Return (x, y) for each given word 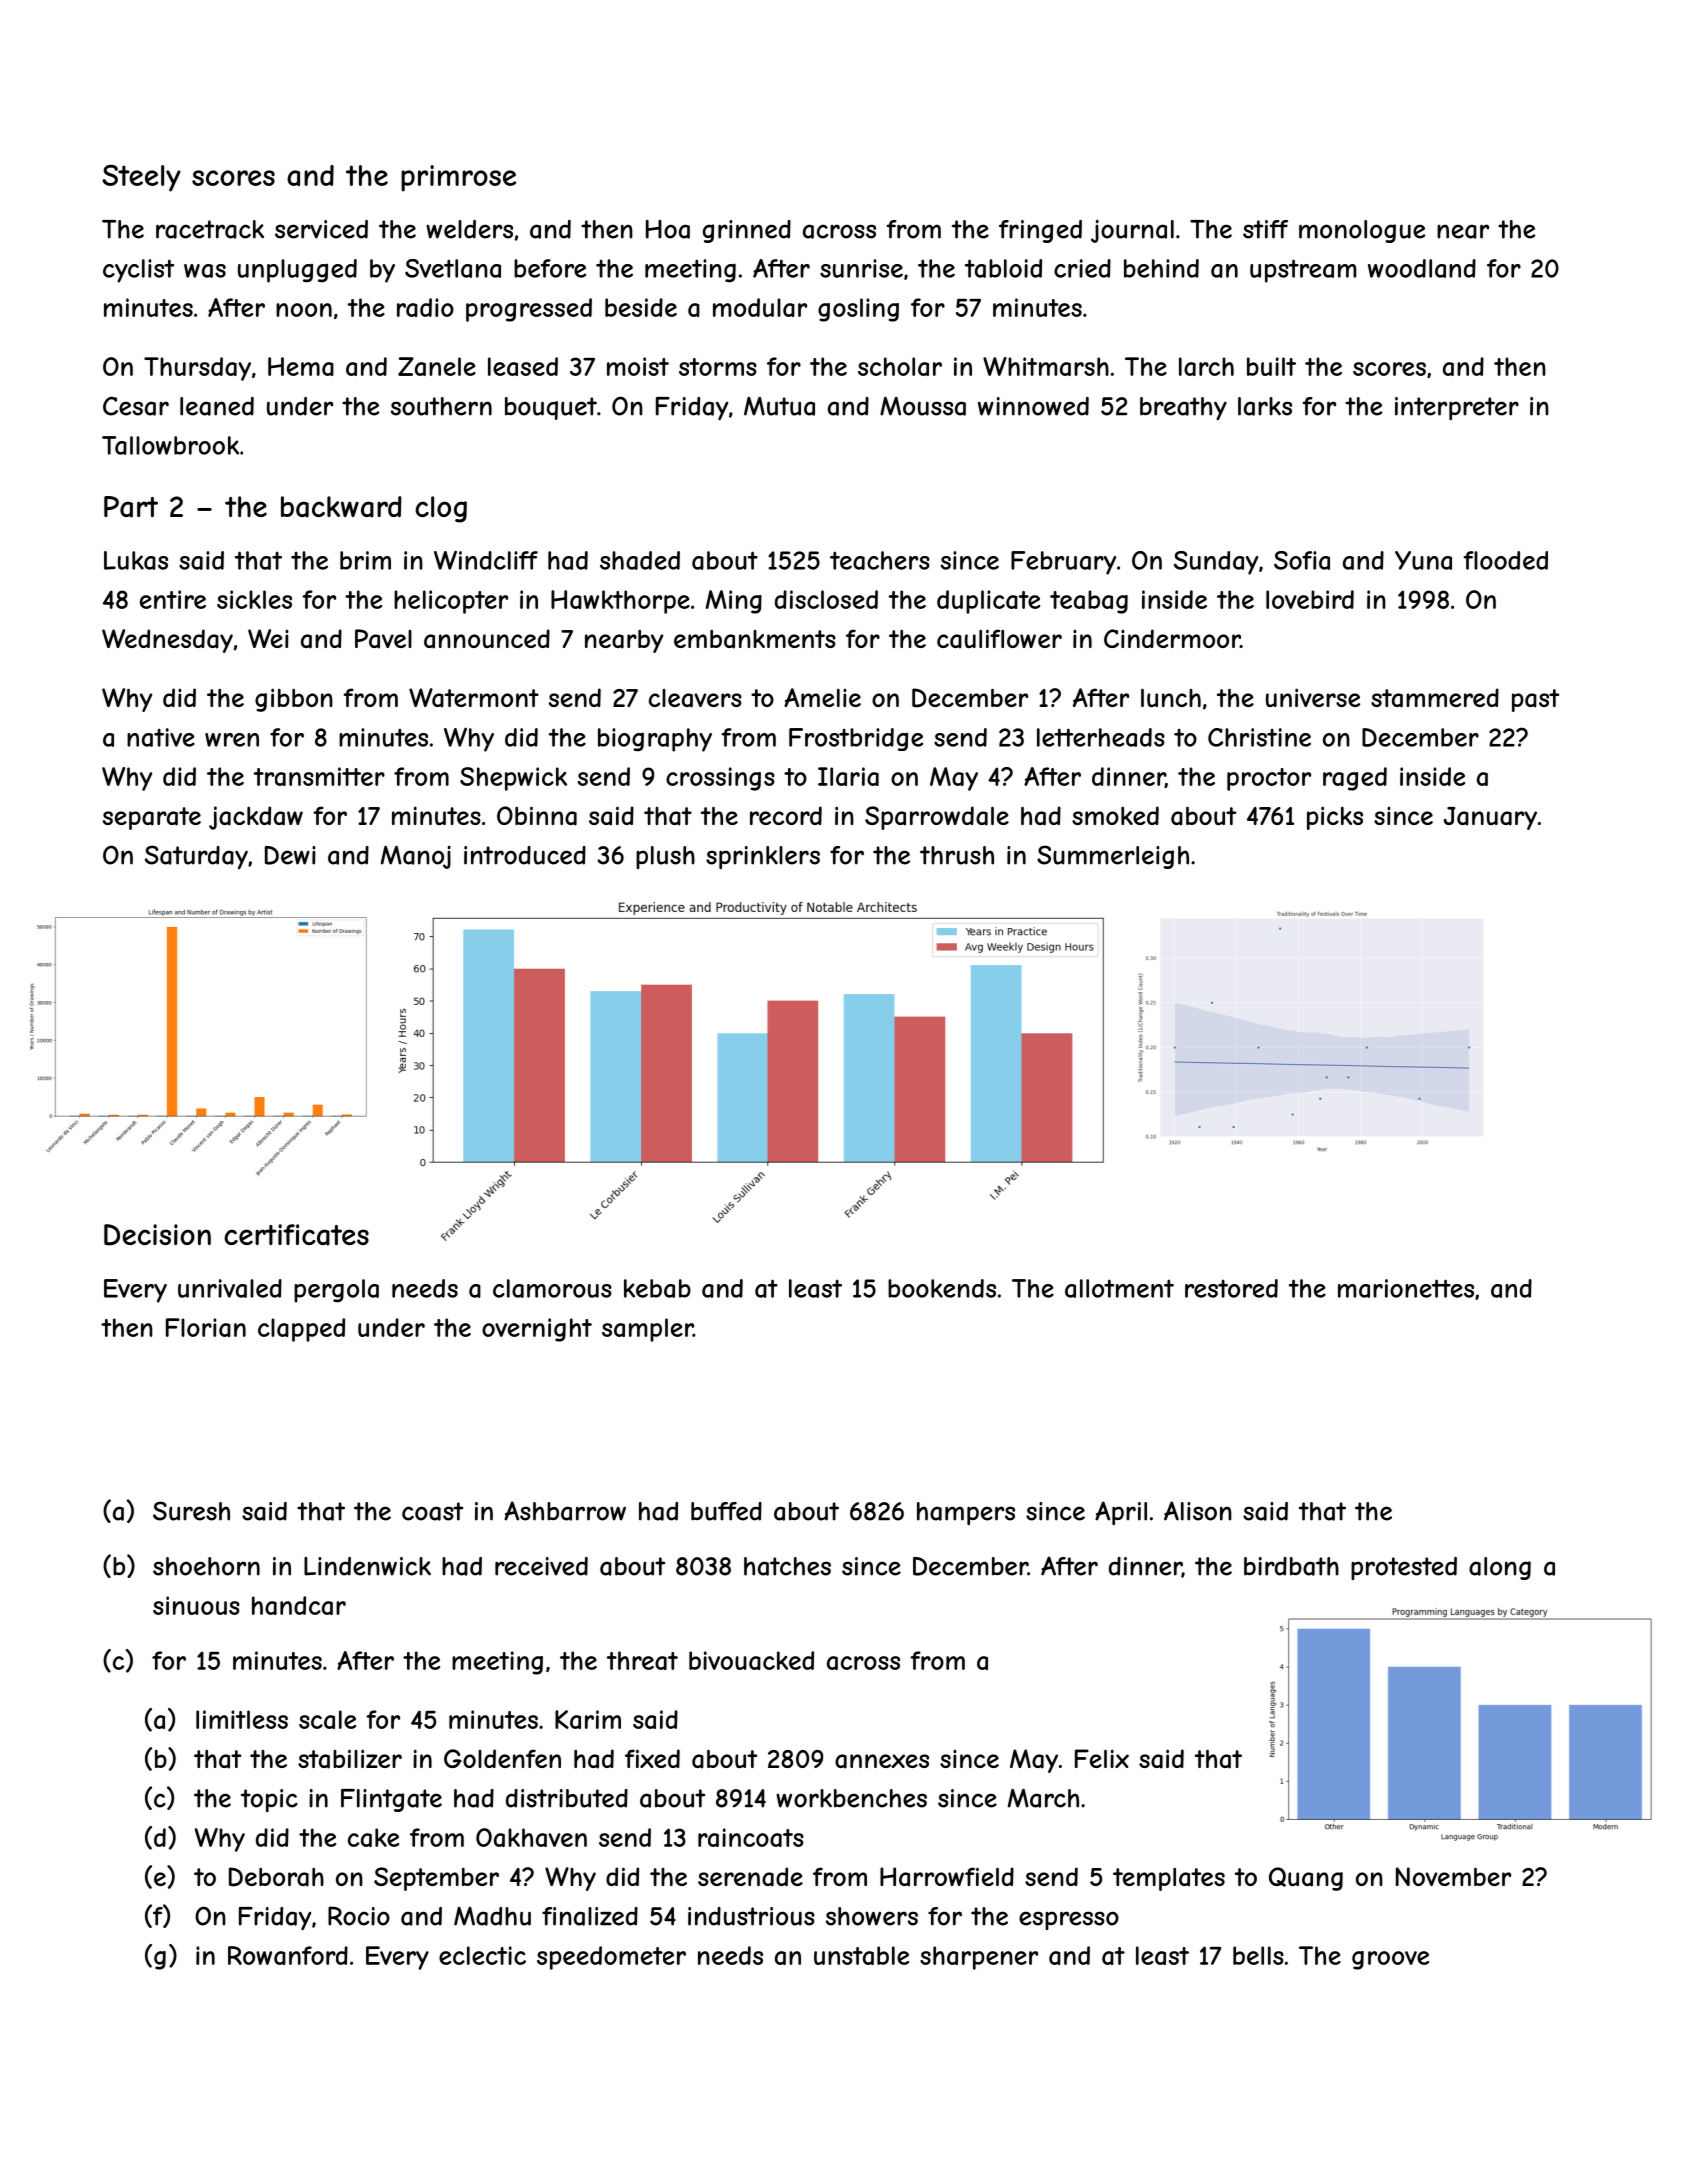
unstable (861, 1955)
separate (152, 818)
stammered (1435, 698)
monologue (1362, 231)
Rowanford (288, 1955)
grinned (747, 231)
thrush (957, 855)
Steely (141, 178)
